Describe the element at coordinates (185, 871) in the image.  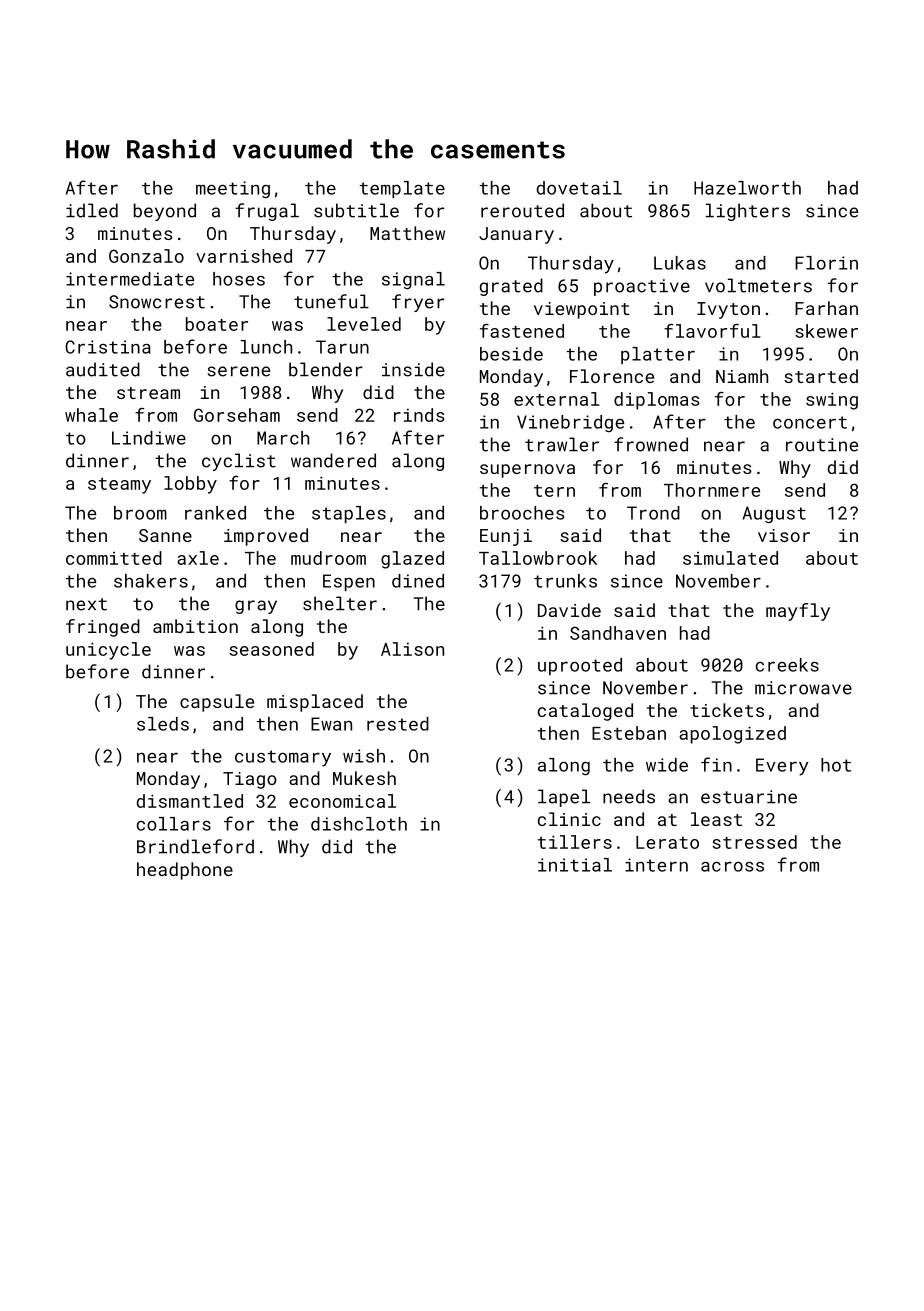
I see `headphone` at that location.
